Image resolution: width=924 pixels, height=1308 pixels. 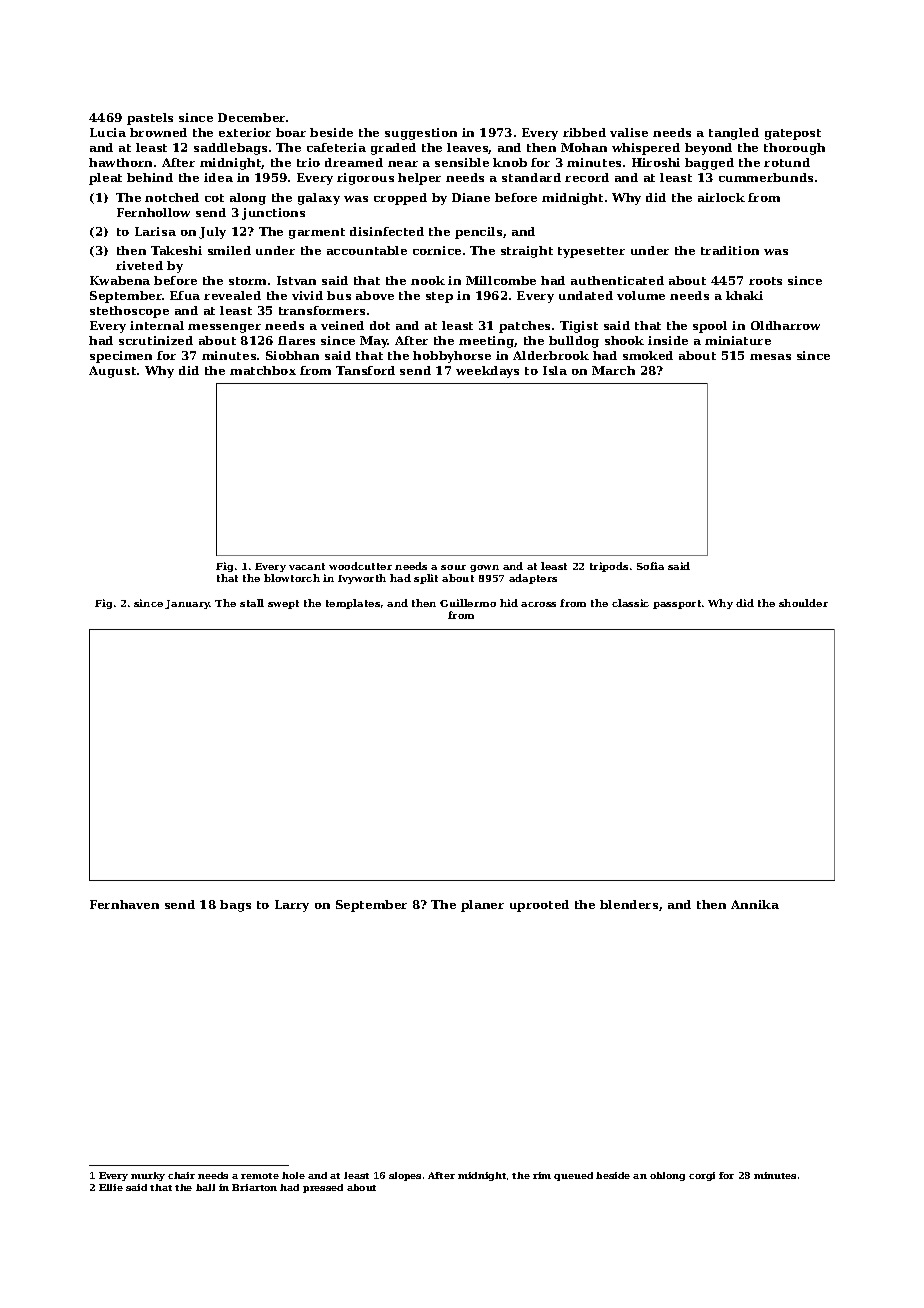 I want to click on shoulder, so click(x=803, y=603).
